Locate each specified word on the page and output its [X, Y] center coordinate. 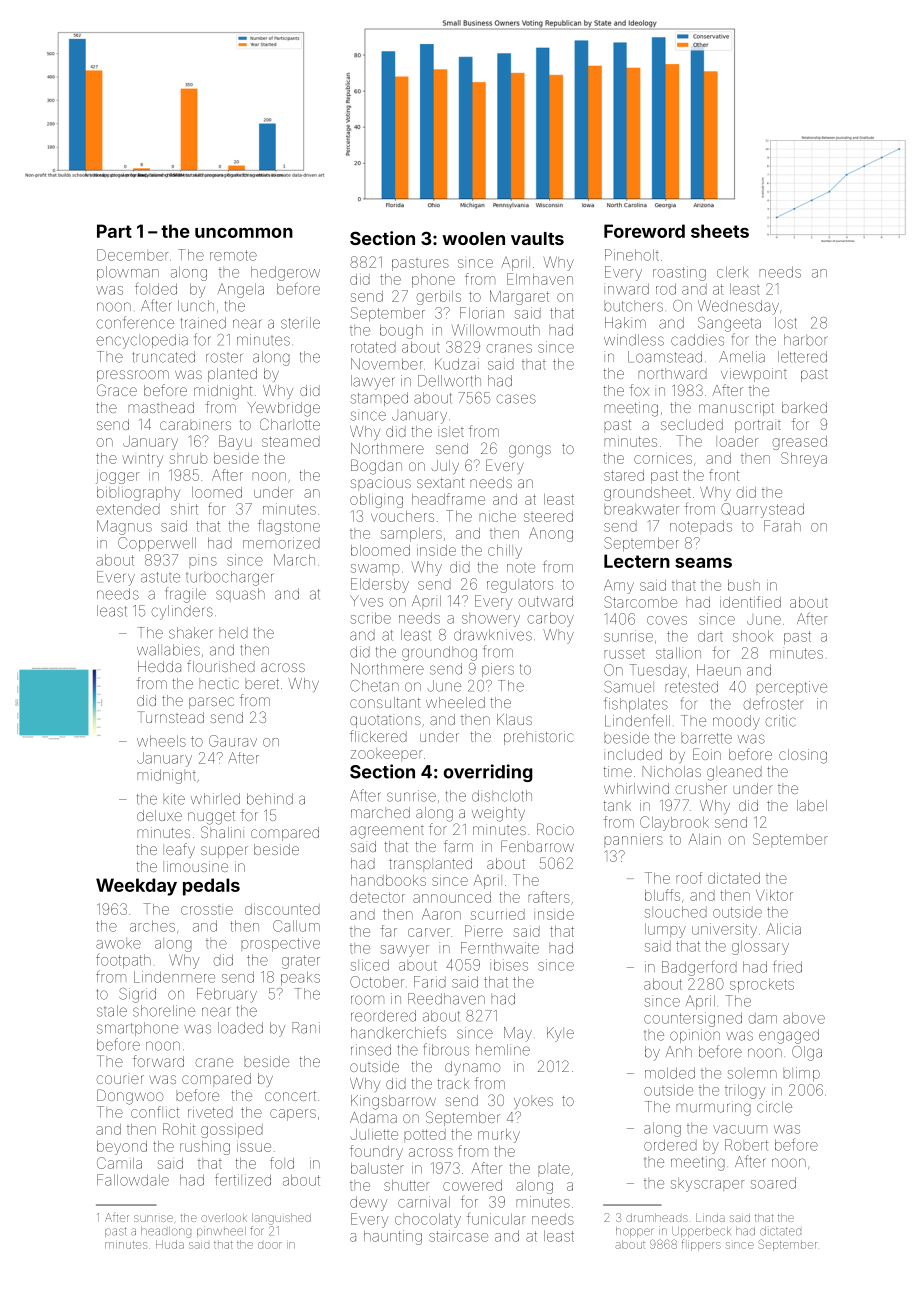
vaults [537, 238]
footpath [123, 960]
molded [670, 1073]
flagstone [289, 527]
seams [703, 563]
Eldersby [380, 585]
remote [233, 255]
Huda [170, 1244]
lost [786, 323]
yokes [533, 1102]
